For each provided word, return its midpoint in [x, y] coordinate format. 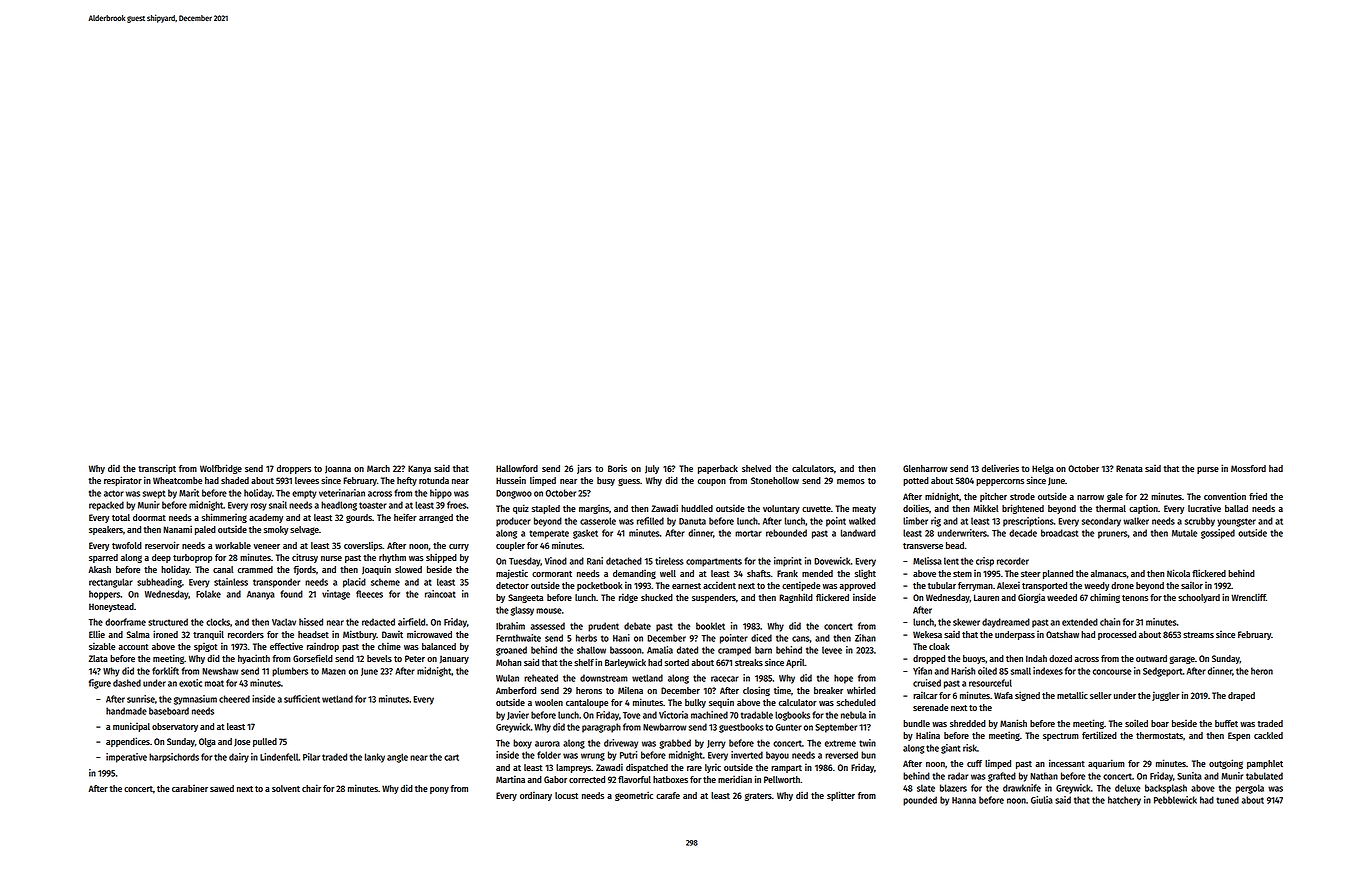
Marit [189, 493]
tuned [1227, 800]
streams [1198, 635]
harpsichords [174, 758]
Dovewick [832, 561]
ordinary [536, 796]
